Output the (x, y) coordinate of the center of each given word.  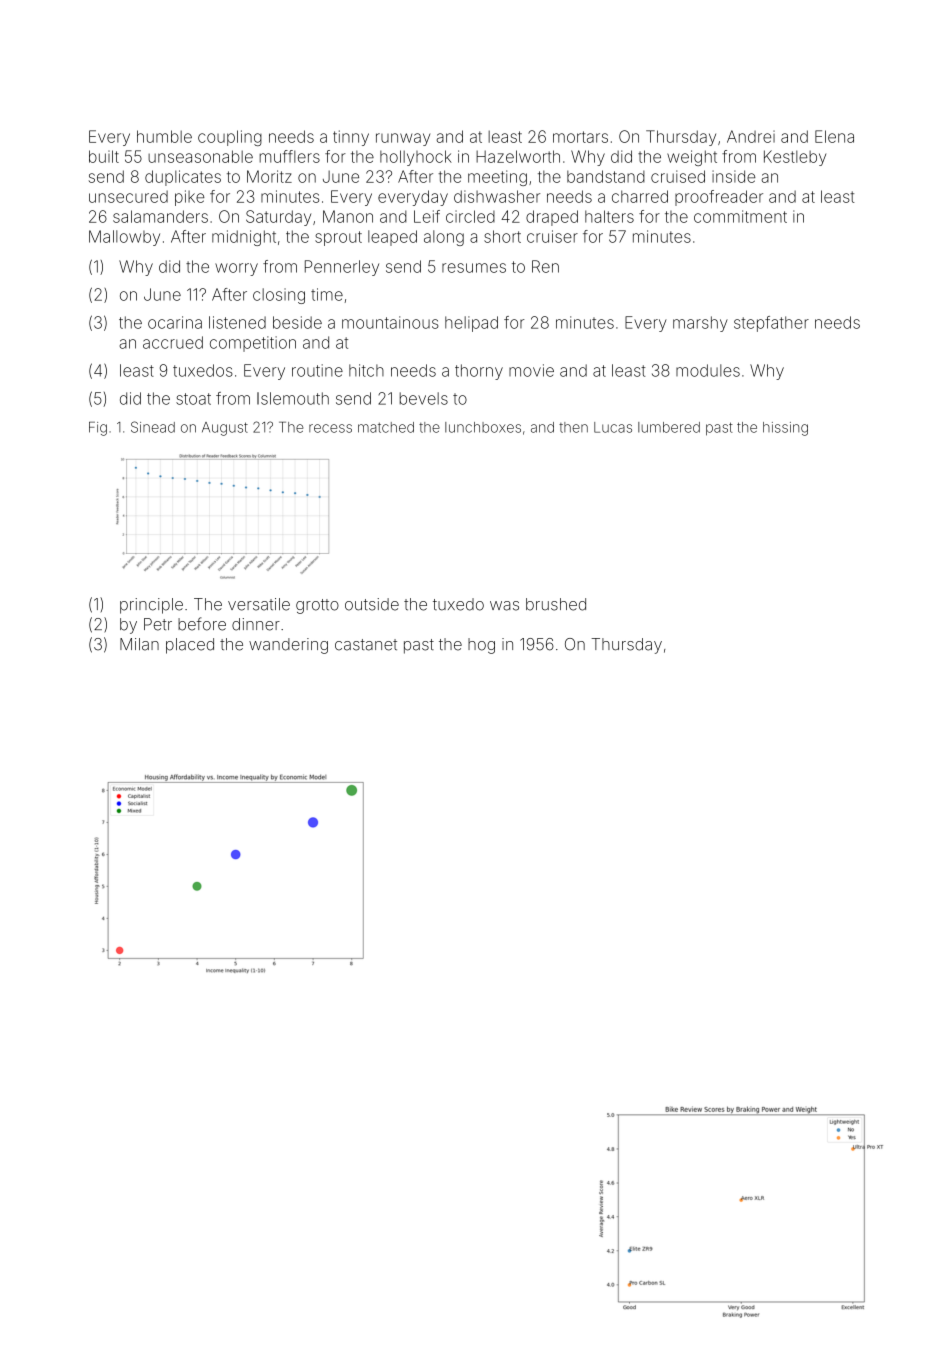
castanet (366, 645)
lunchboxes (483, 427)
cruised (678, 176)
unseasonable (200, 156)
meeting (497, 178)
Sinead (153, 427)
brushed (556, 604)
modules (708, 370)
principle (151, 606)
